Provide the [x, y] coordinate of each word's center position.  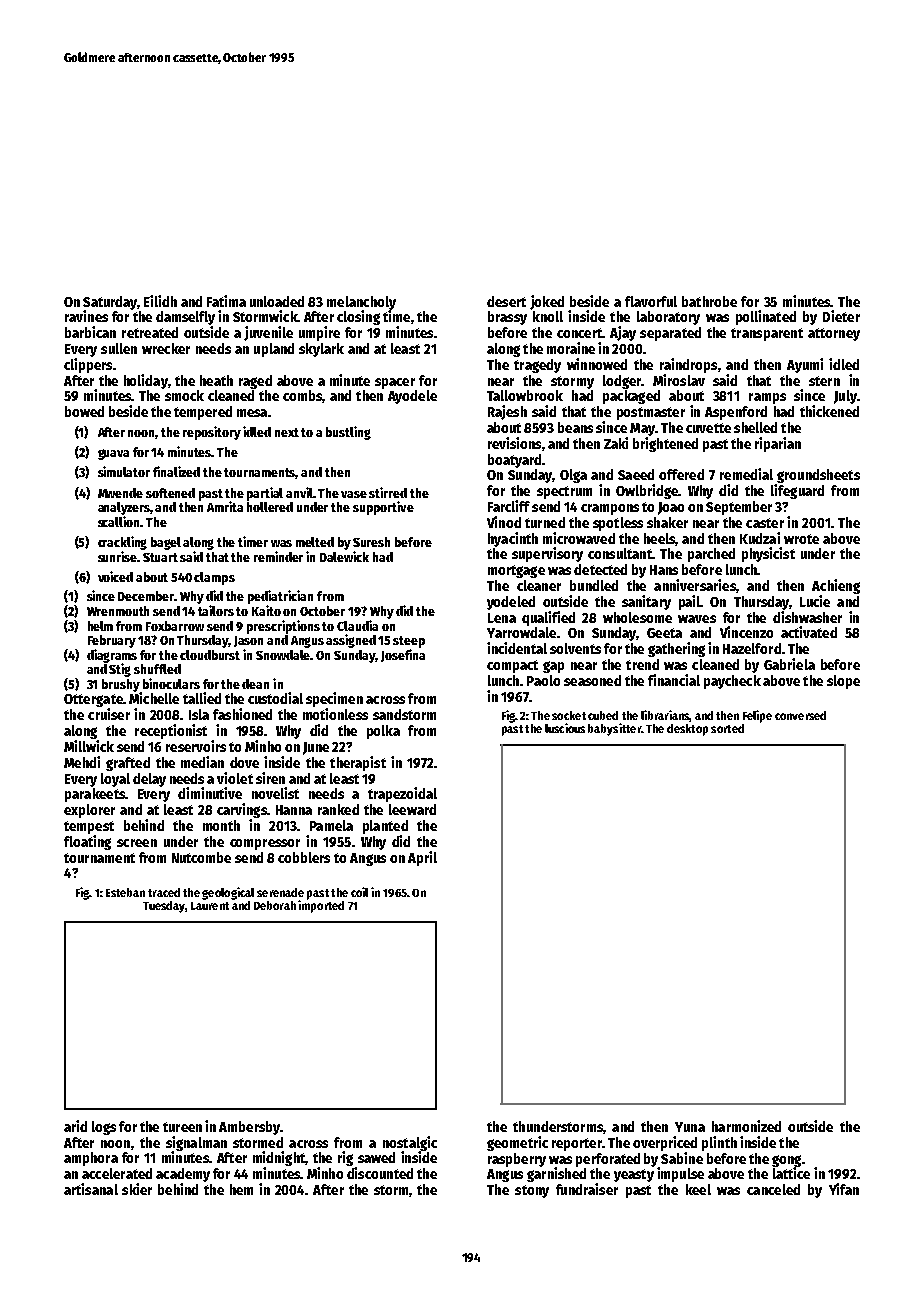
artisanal [91, 1189]
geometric [517, 1143]
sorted [727, 728]
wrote [801, 539]
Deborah [275, 905]
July [845, 397]
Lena [502, 618]
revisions [514, 443]
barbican [90, 332]
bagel [166, 543]
